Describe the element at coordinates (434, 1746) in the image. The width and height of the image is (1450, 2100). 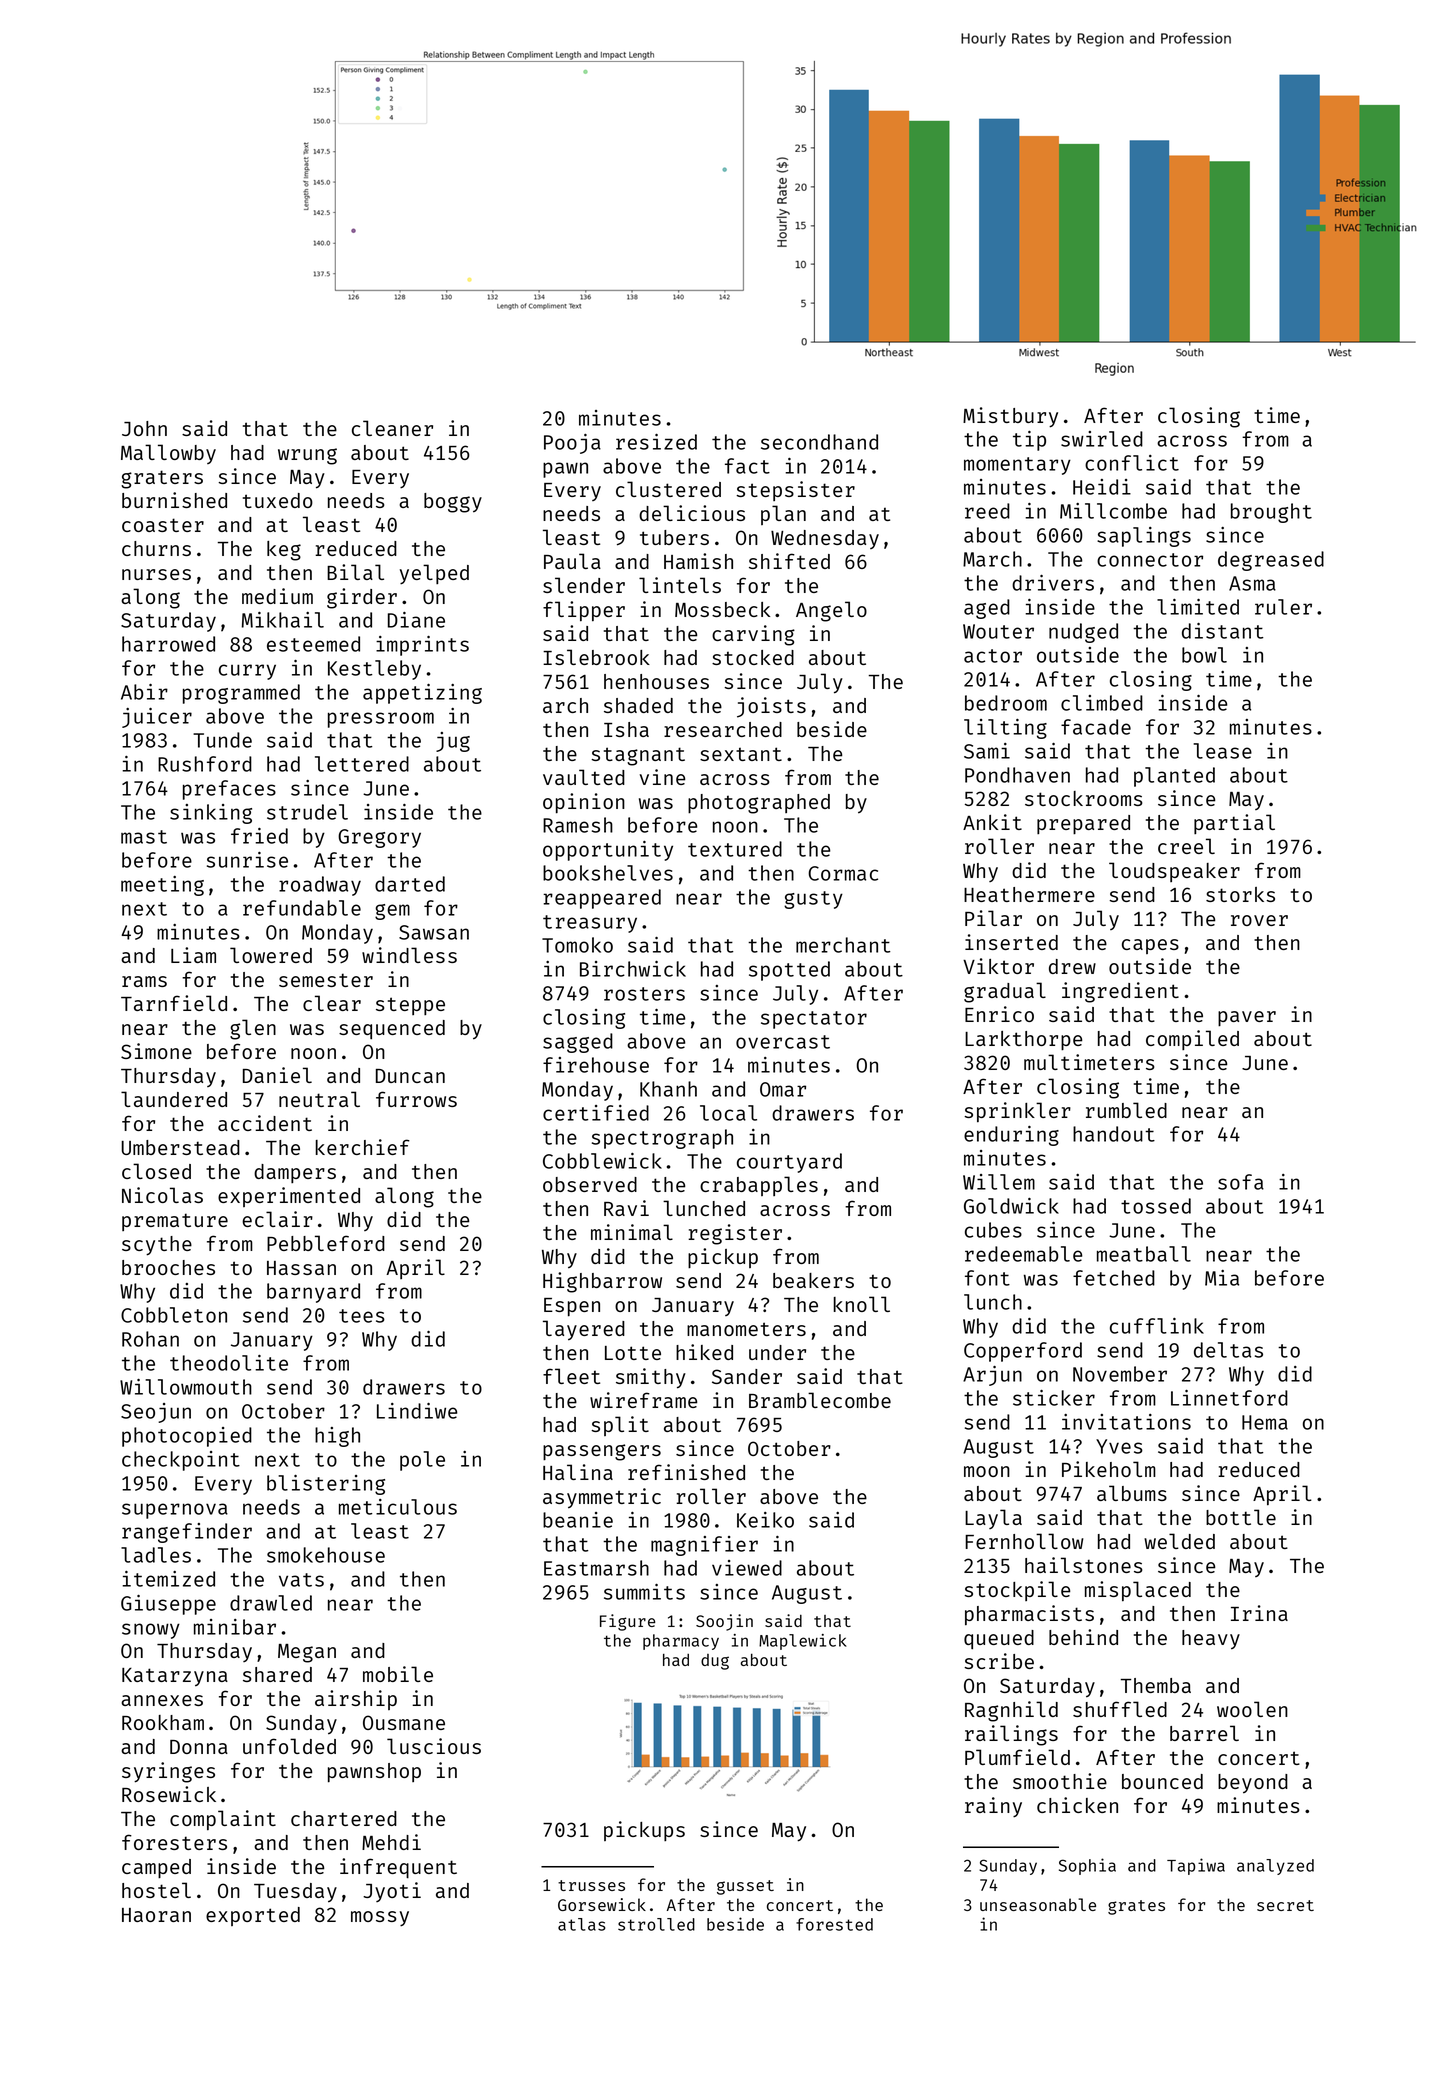
I see `luscious` at that location.
